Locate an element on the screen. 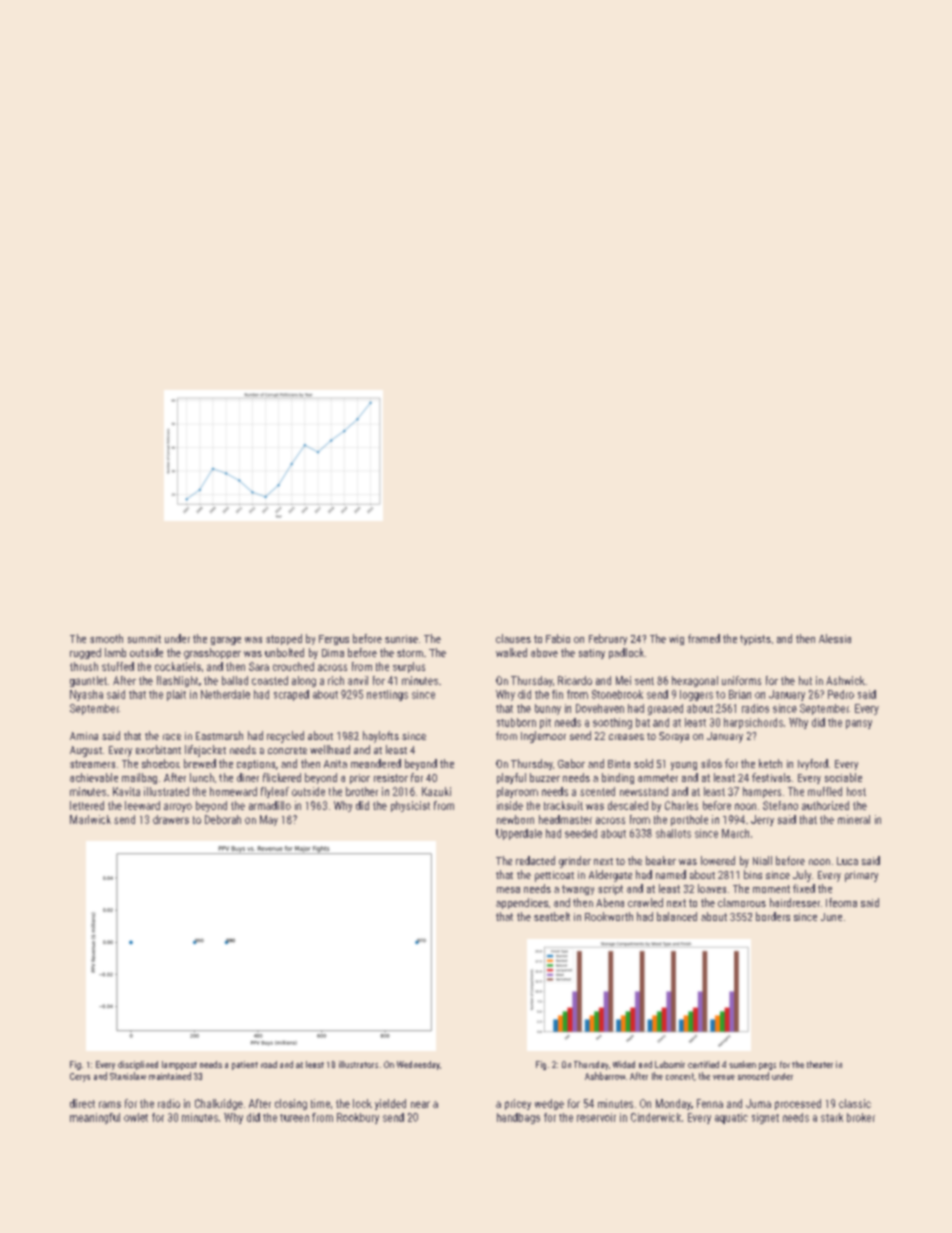 This screenshot has height=1233, width=952. coasted is located at coordinates (270, 680).
